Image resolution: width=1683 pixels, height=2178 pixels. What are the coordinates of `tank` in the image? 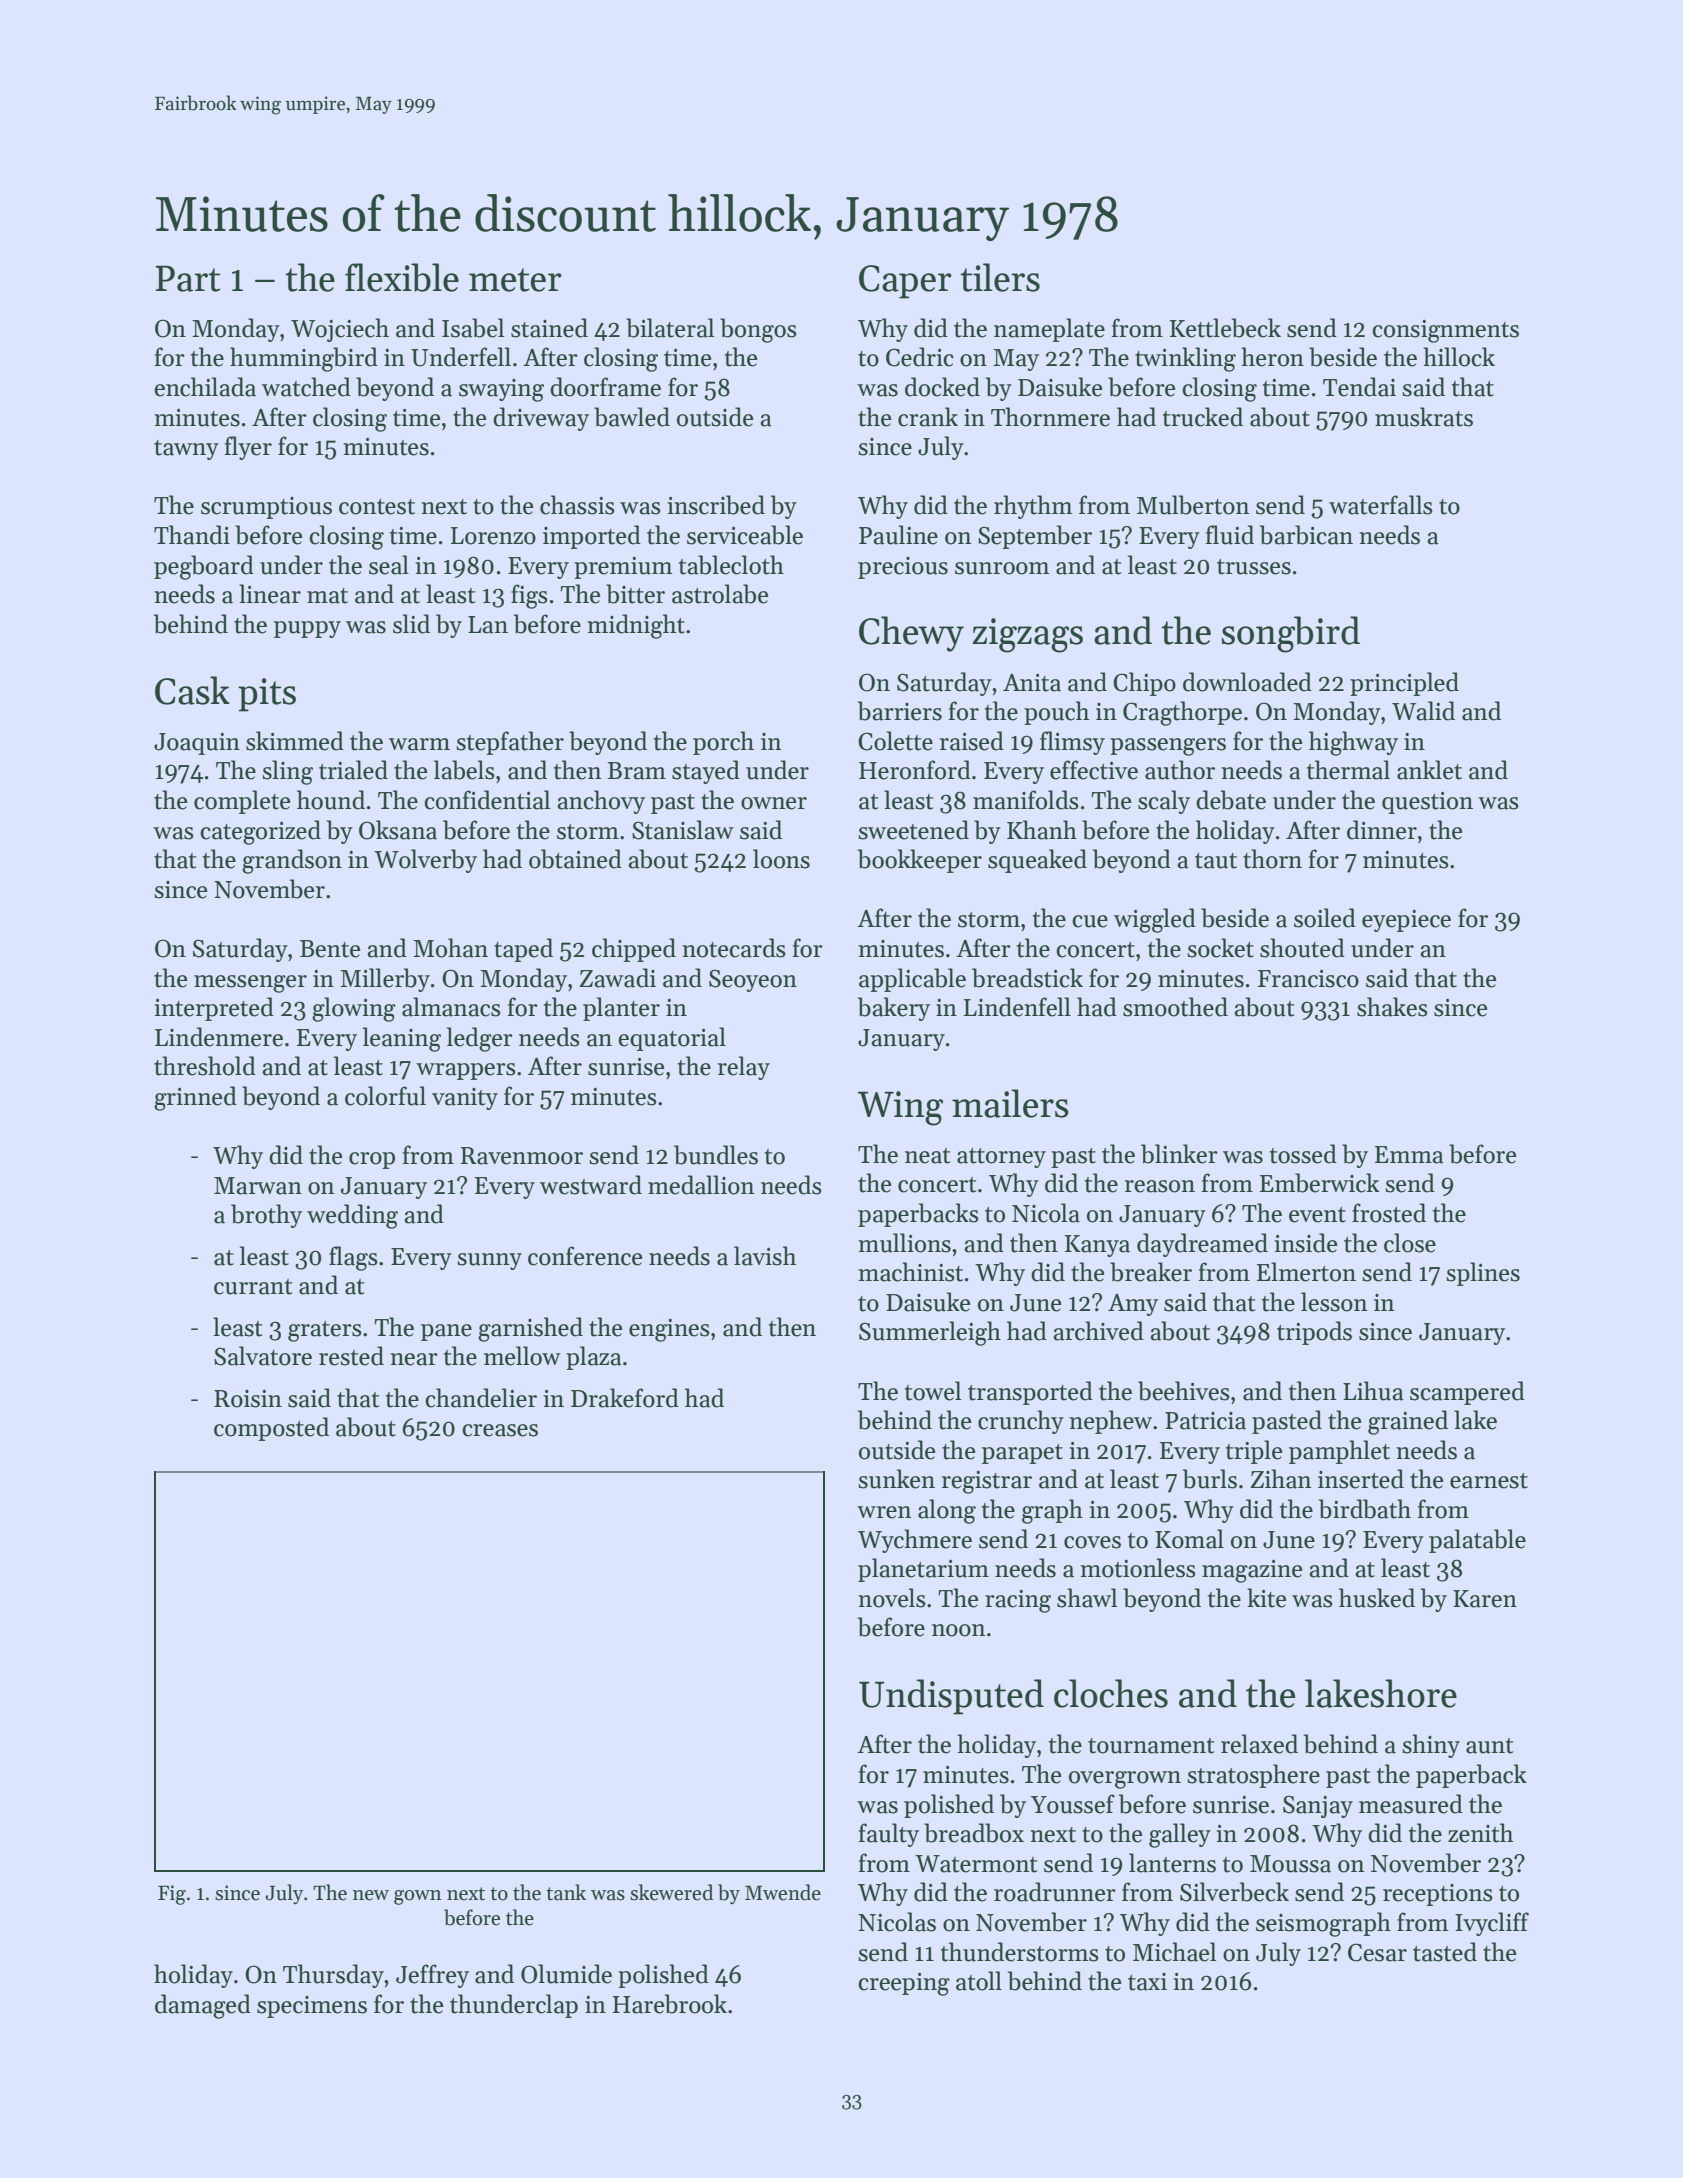 It's located at (566, 1892).
